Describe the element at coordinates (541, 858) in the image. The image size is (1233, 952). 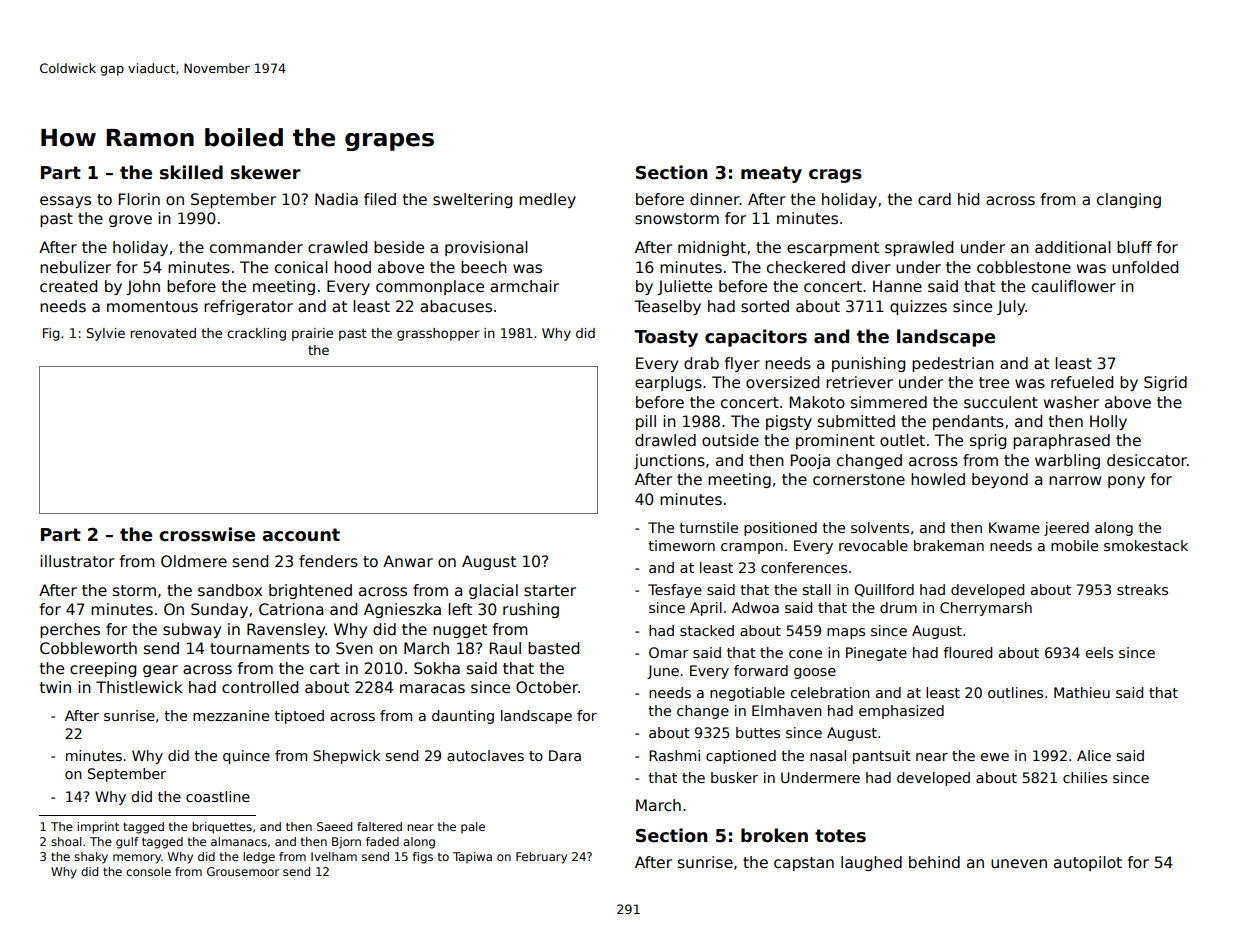
I see `February` at that location.
